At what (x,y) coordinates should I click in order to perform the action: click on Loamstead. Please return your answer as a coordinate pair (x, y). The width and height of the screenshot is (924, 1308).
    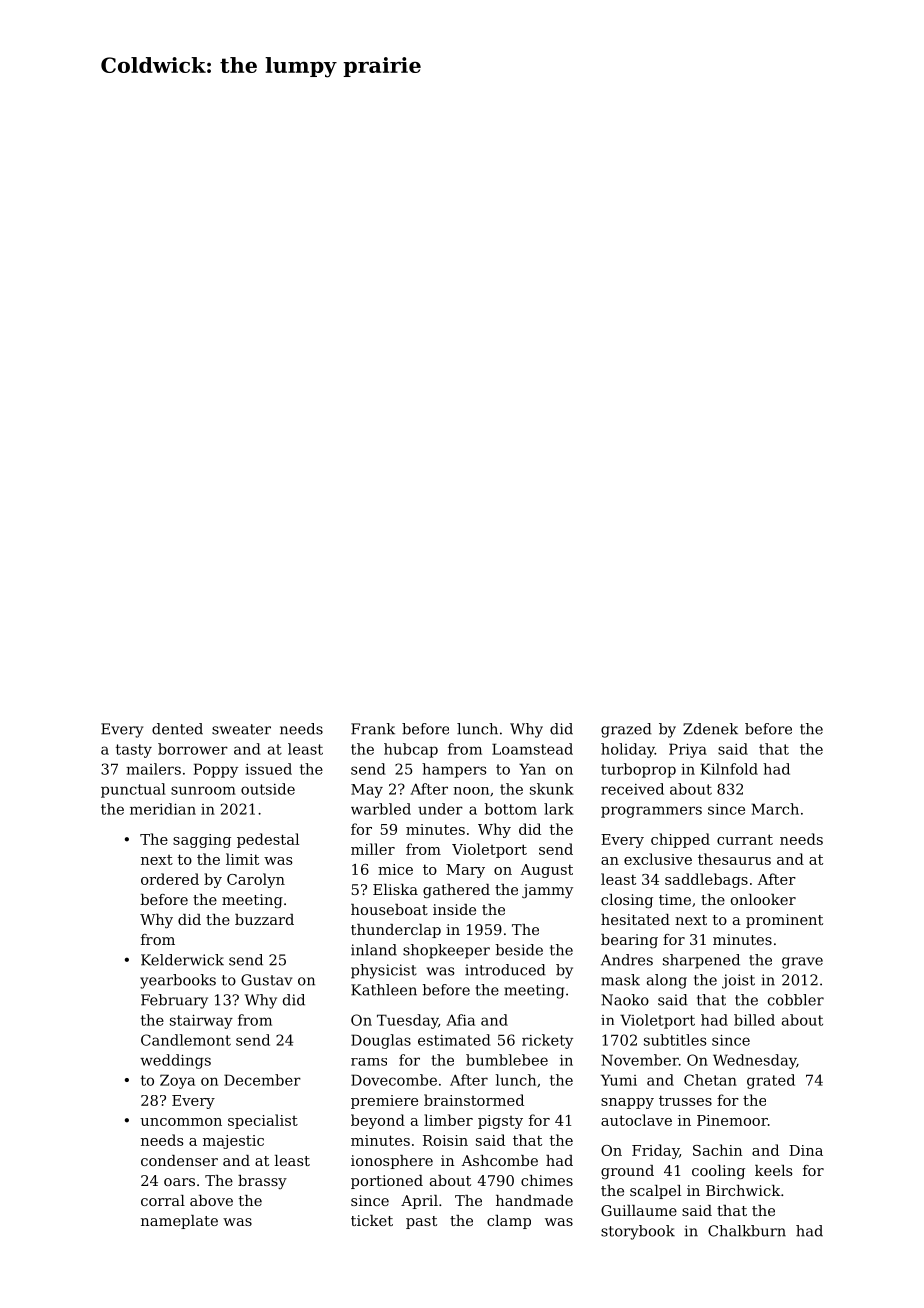
    Looking at the image, I should click on (532, 749).
